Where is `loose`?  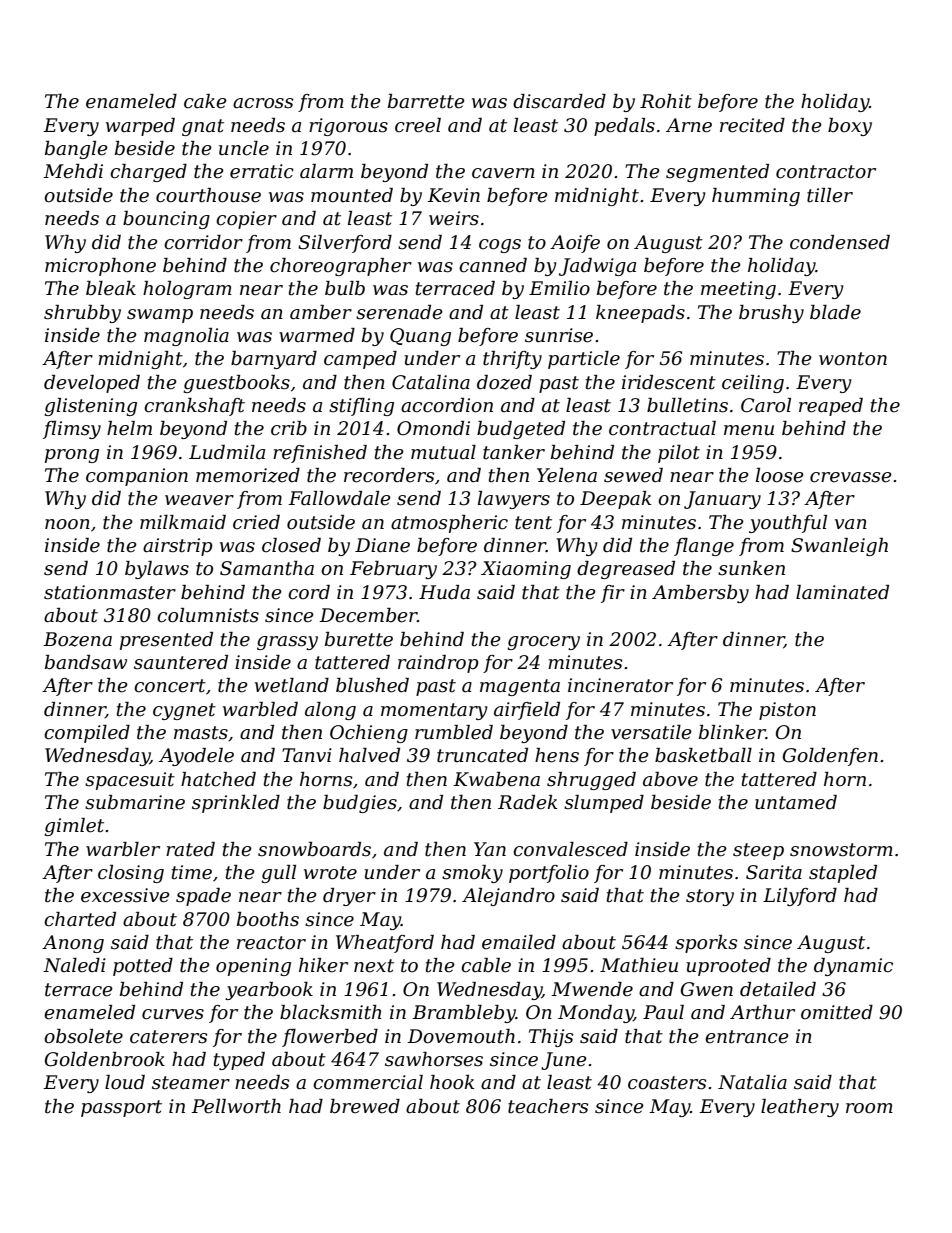 loose is located at coordinates (780, 475).
